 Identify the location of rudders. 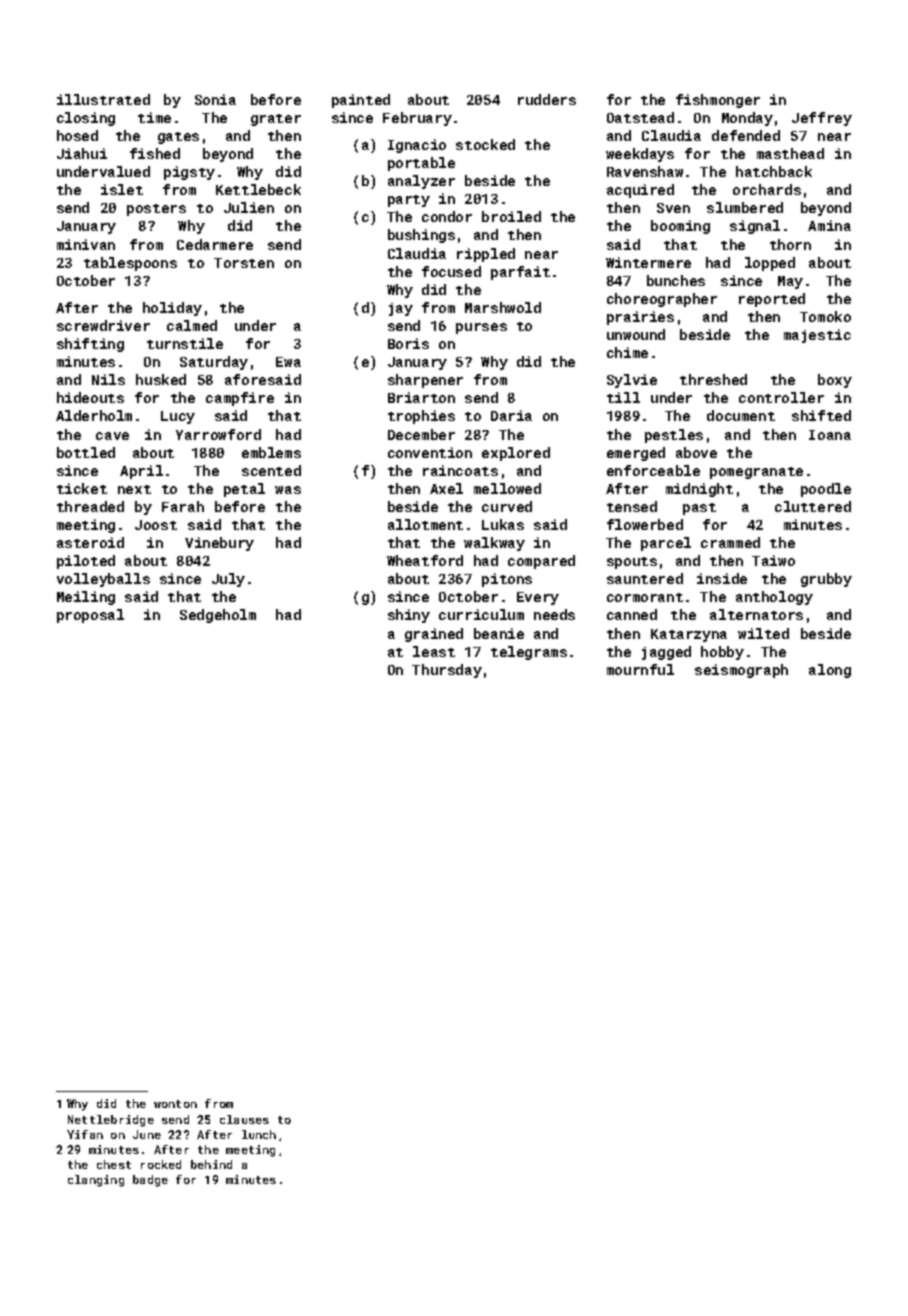
(547, 99).
